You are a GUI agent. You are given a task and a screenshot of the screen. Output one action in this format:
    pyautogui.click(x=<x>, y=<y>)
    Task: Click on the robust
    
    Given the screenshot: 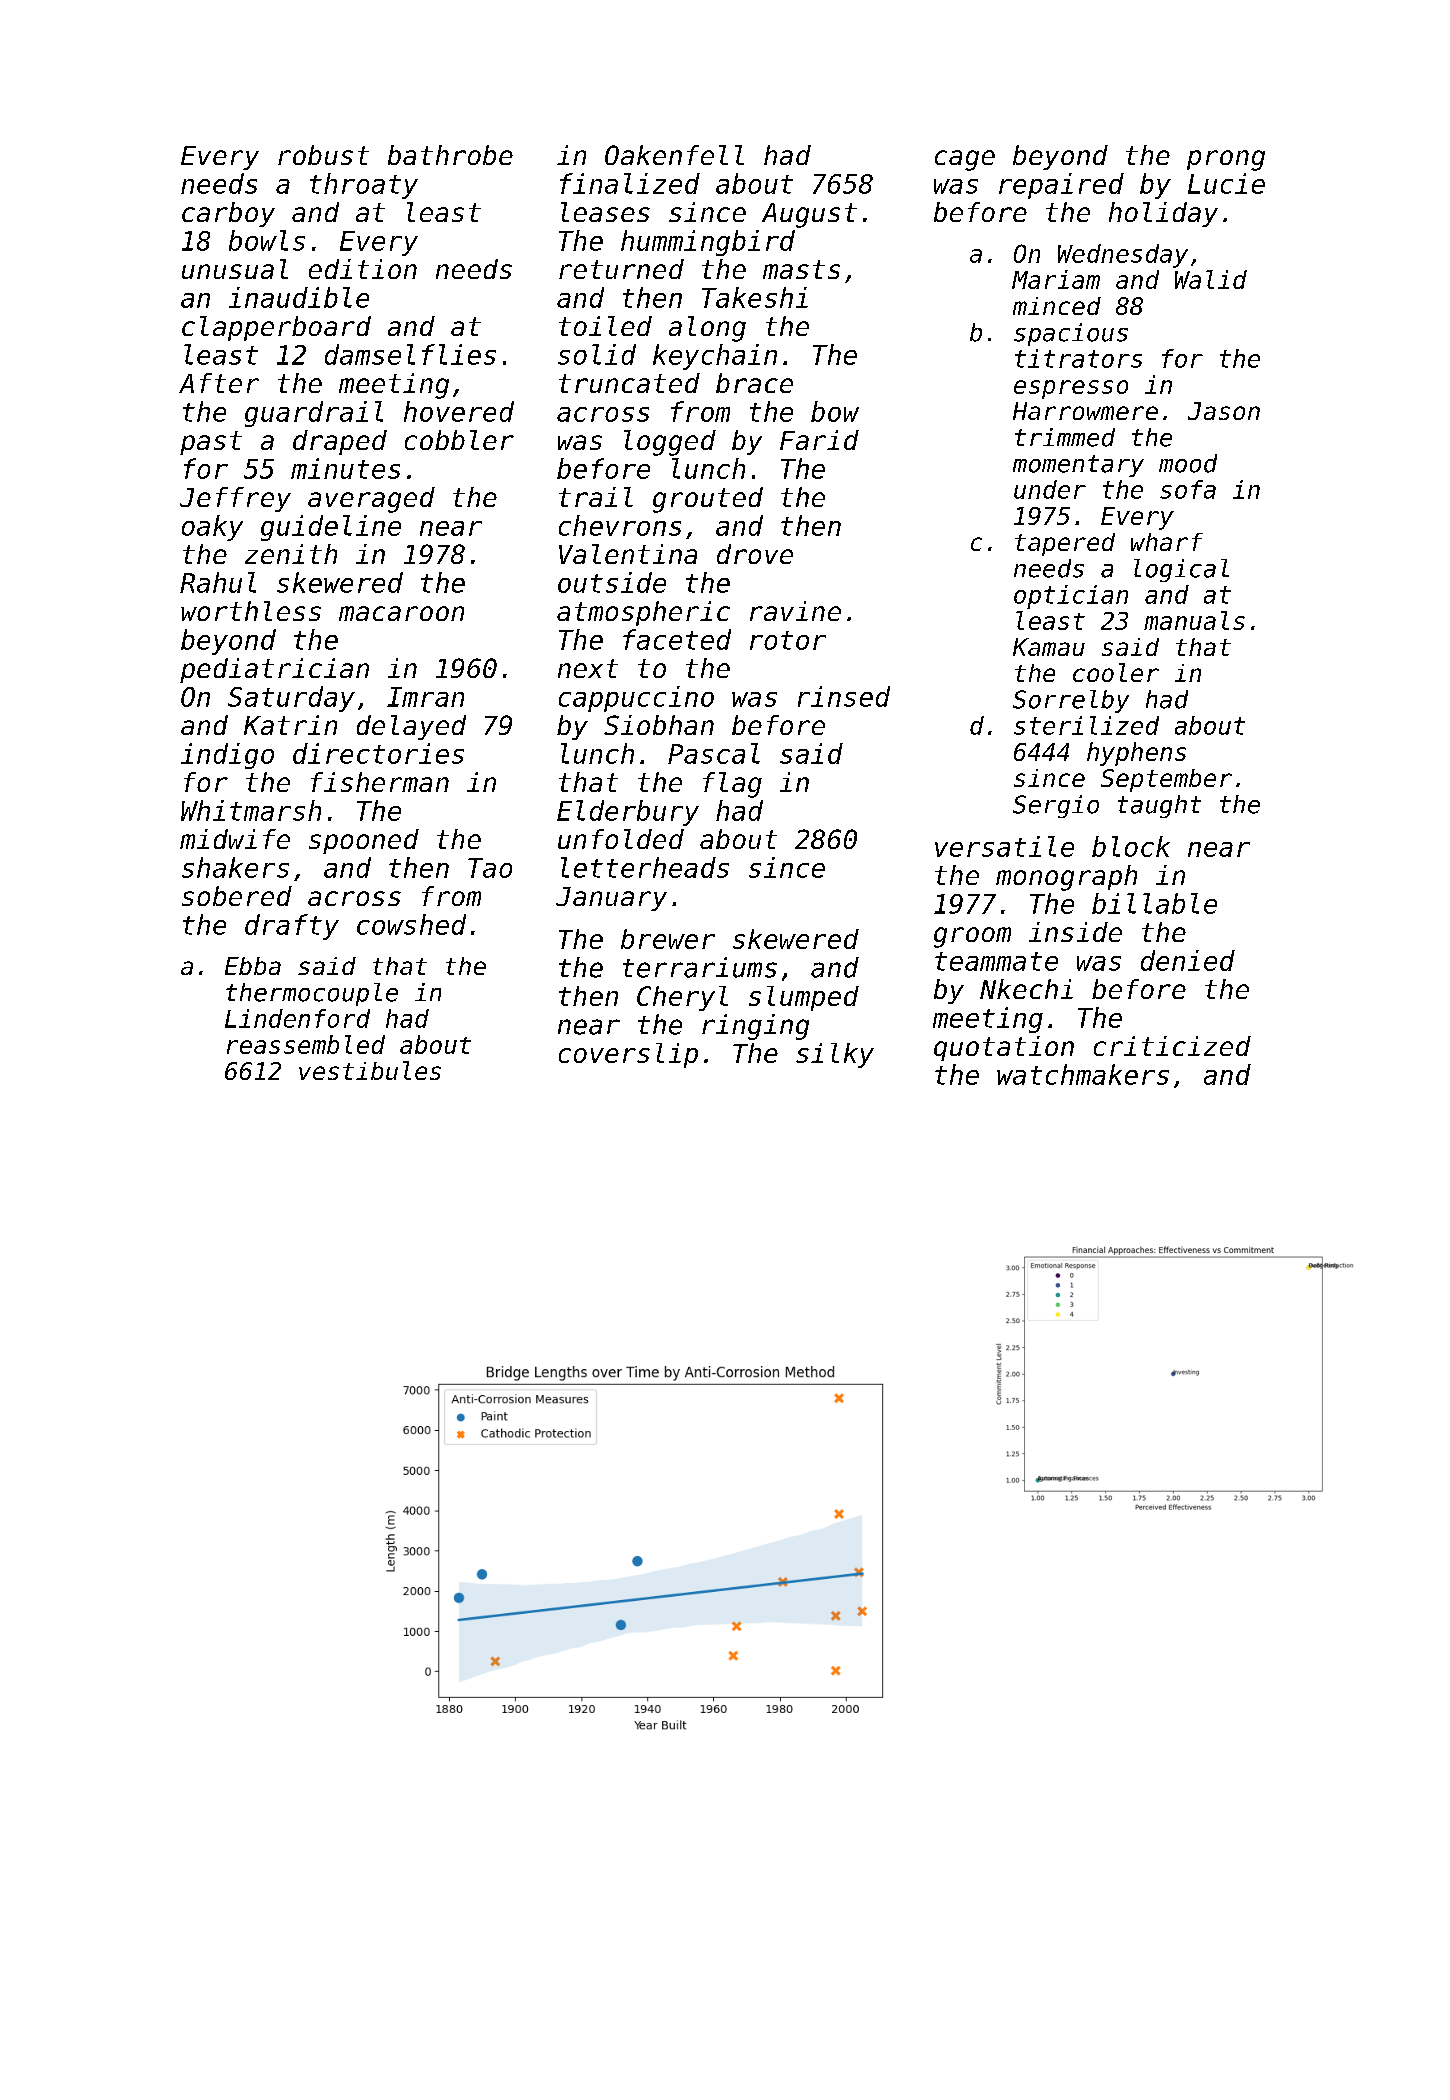 What is the action you would take?
    pyautogui.click(x=323, y=155)
